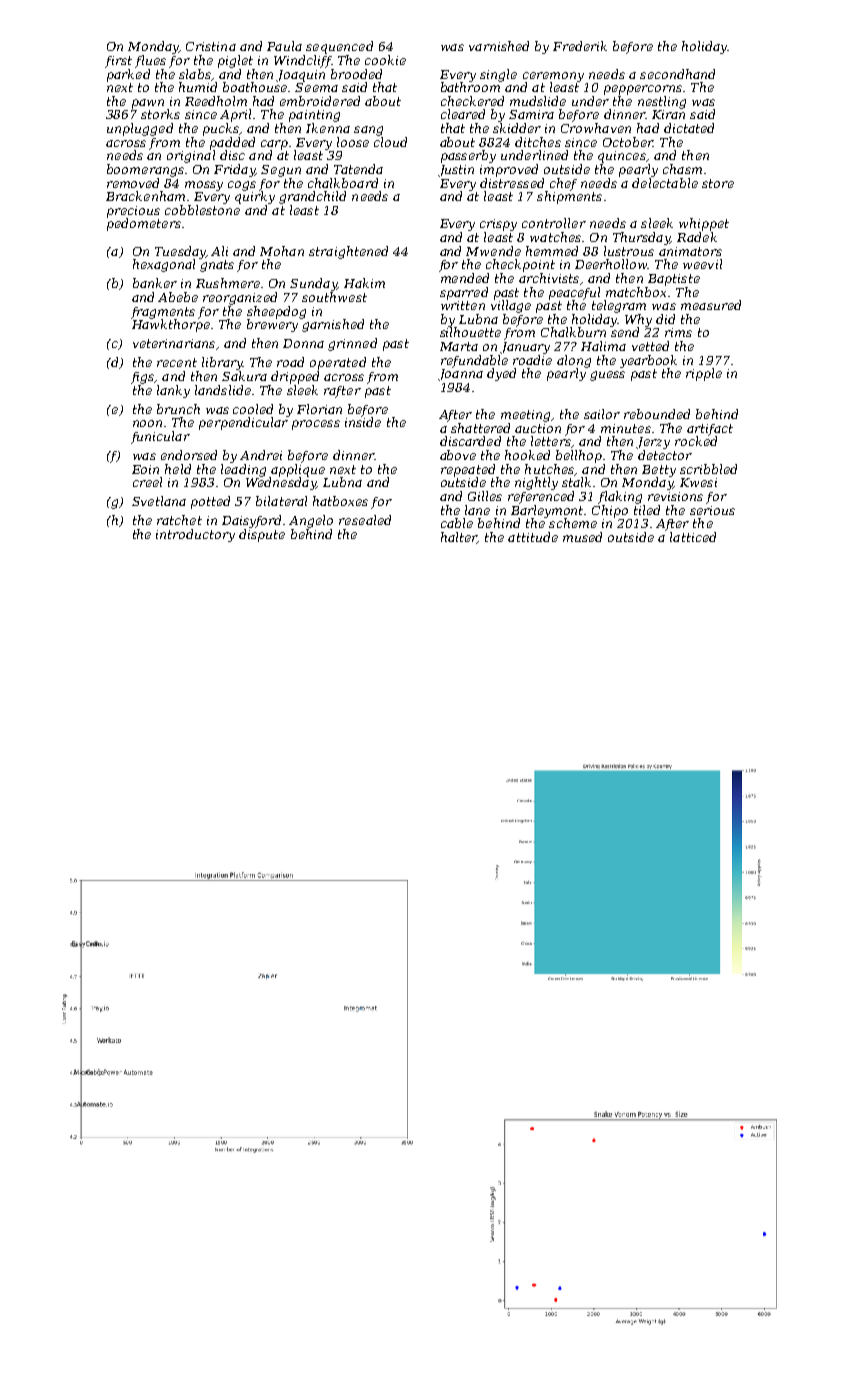 Image resolution: width=849 pixels, height=1400 pixels. Describe the element at coordinates (460, 375) in the page. I see `Joanna` at that location.
